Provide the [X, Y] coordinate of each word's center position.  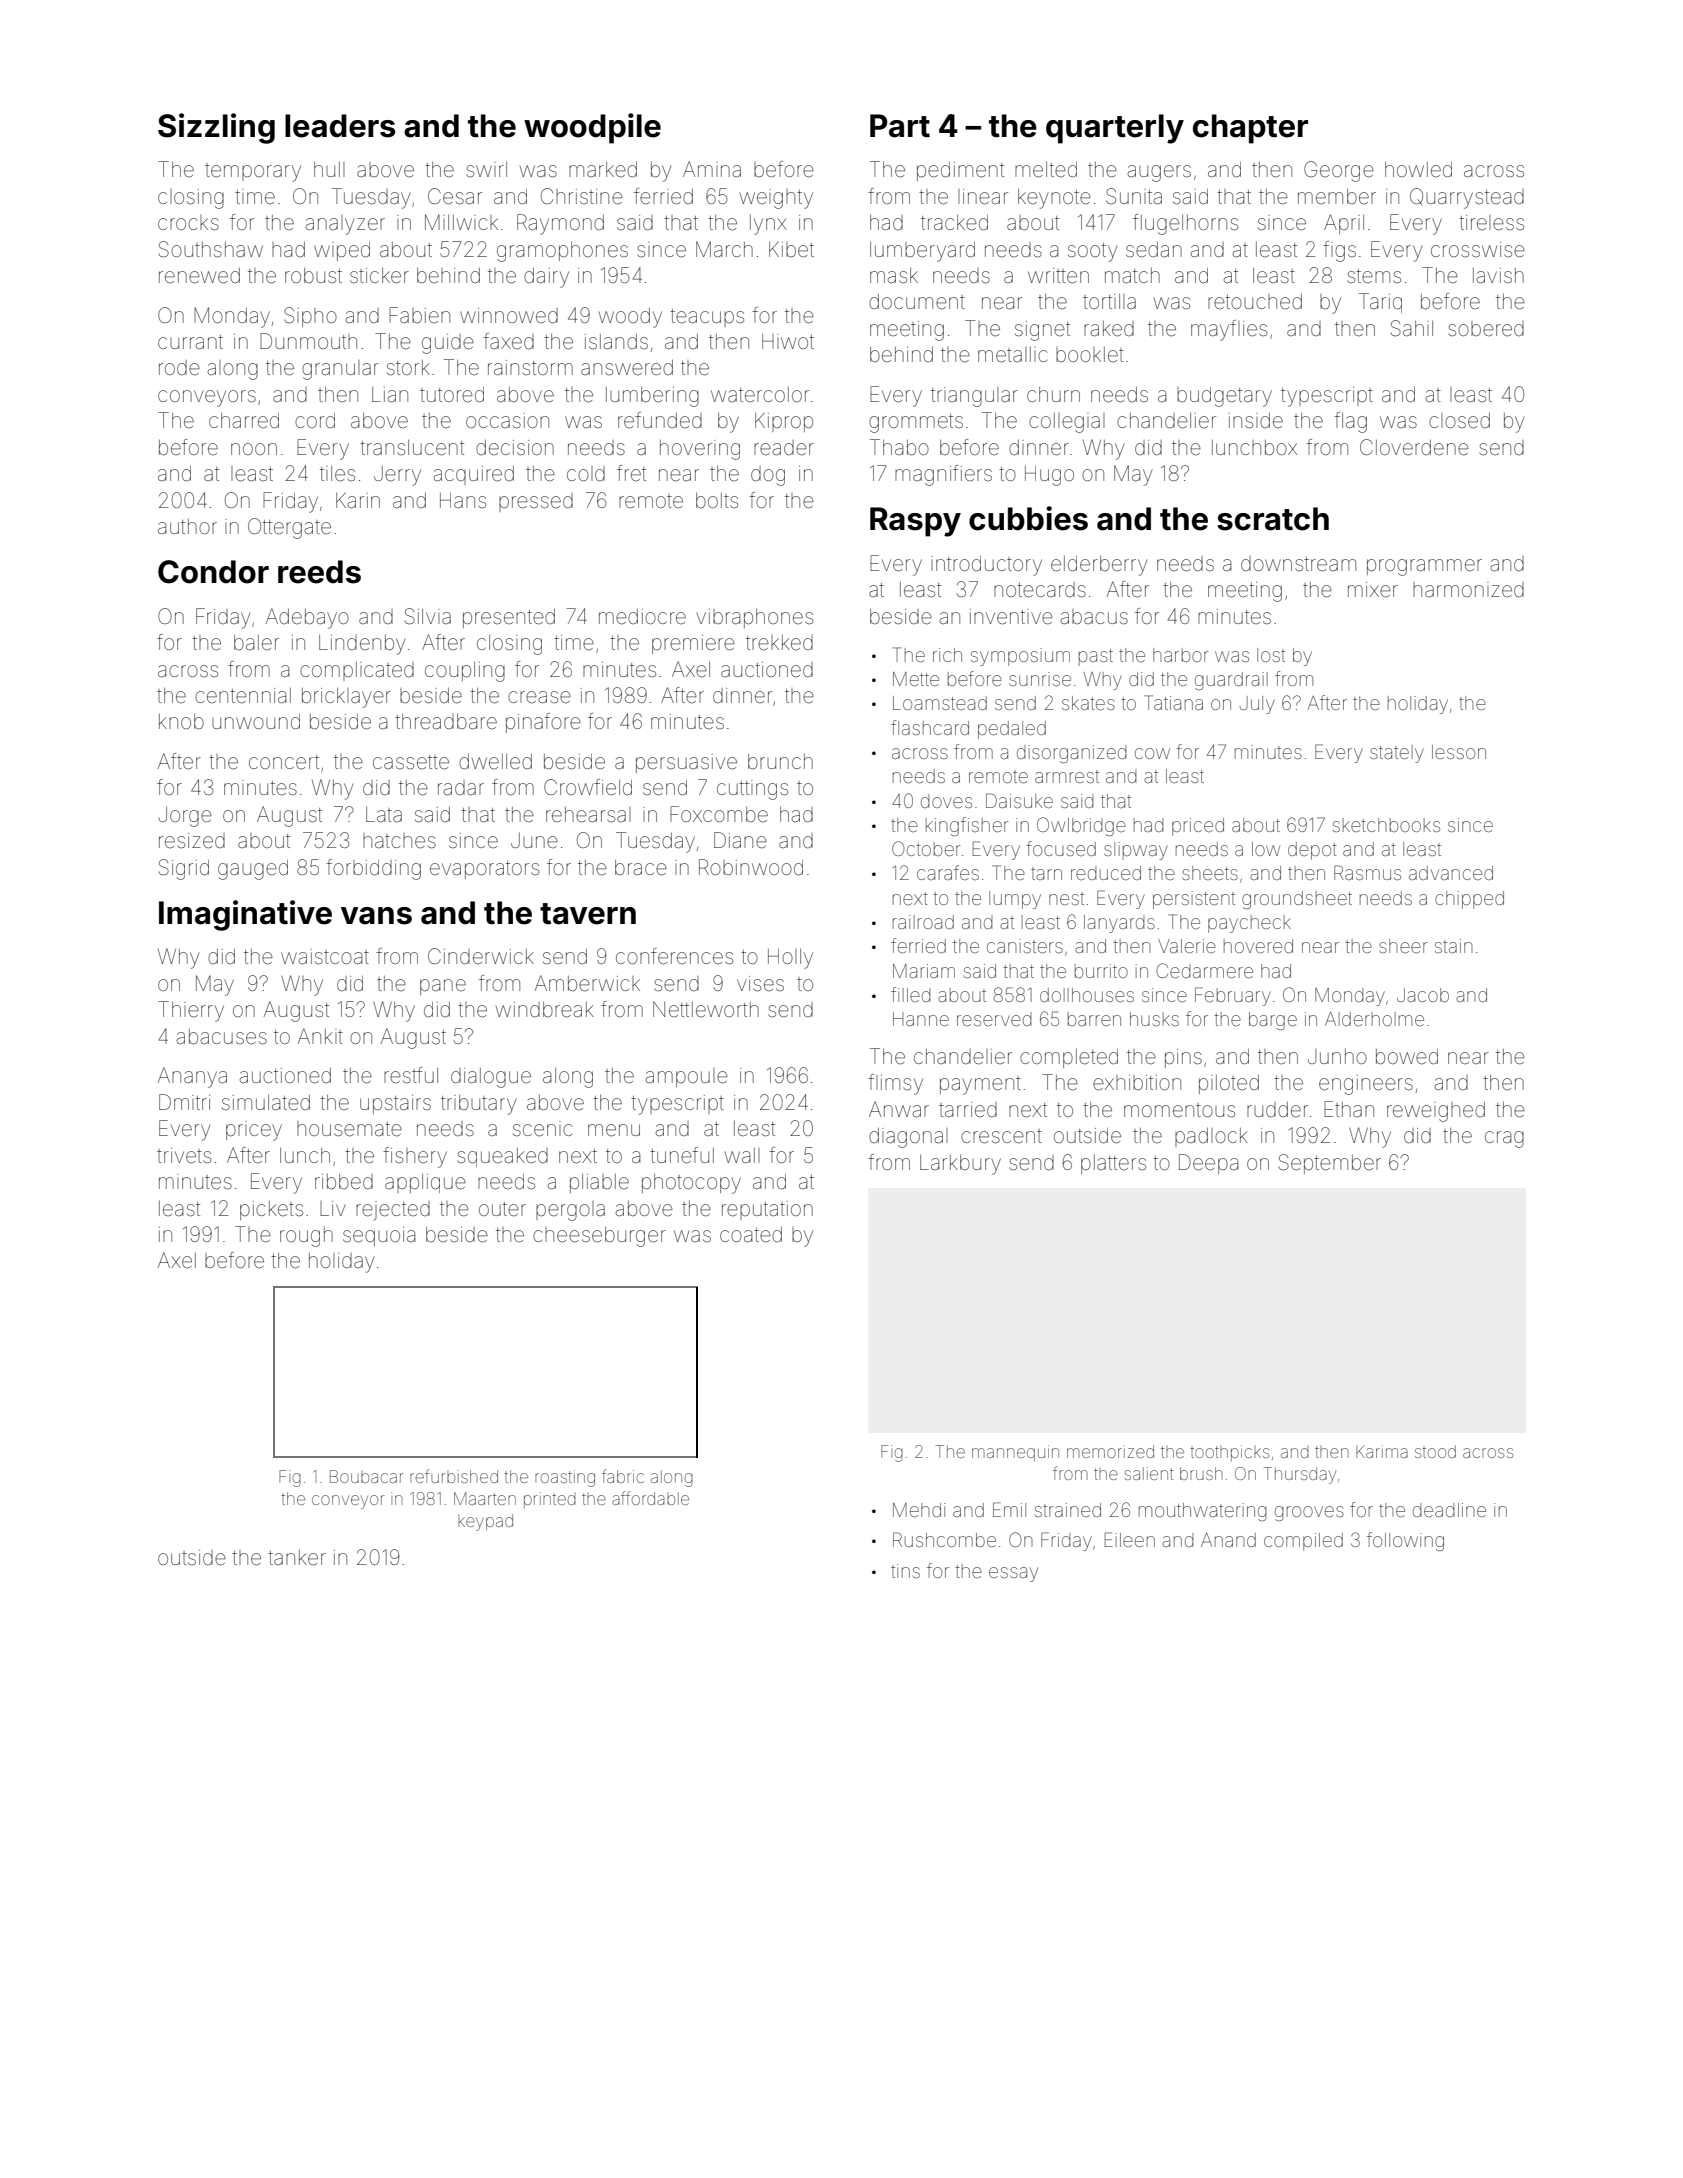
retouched [1255, 302]
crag [1504, 1139]
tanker [297, 1558]
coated [751, 1235]
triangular [974, 397]
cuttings [752, 790]
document [917, 302]
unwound [256, 721]
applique [425, 1183]
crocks [188, 223]
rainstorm [530, 367]
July [1257, 705]
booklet [1090, 354]
